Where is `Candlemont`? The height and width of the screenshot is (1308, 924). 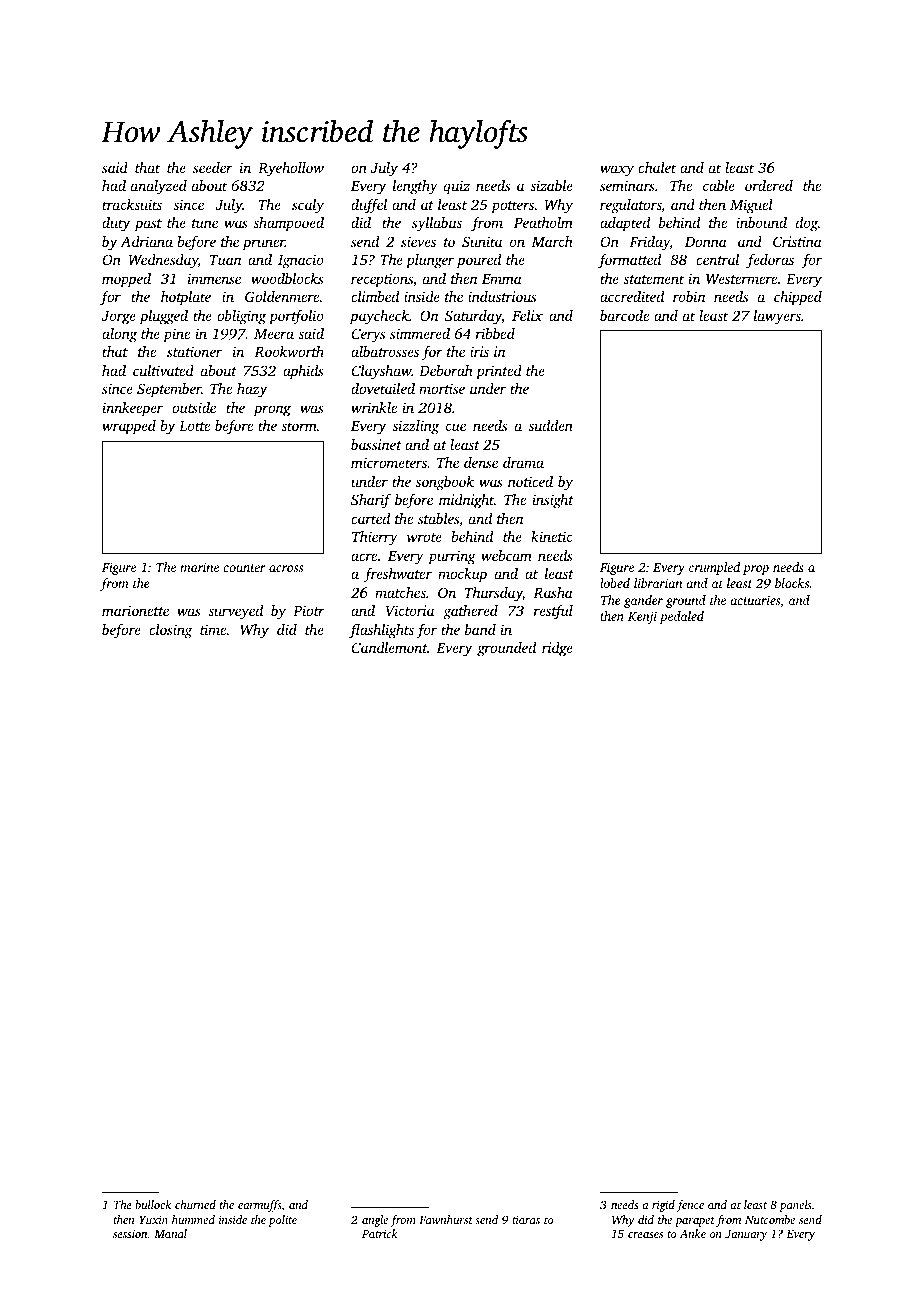
Candlemont is located at coordinates (389, 647).
